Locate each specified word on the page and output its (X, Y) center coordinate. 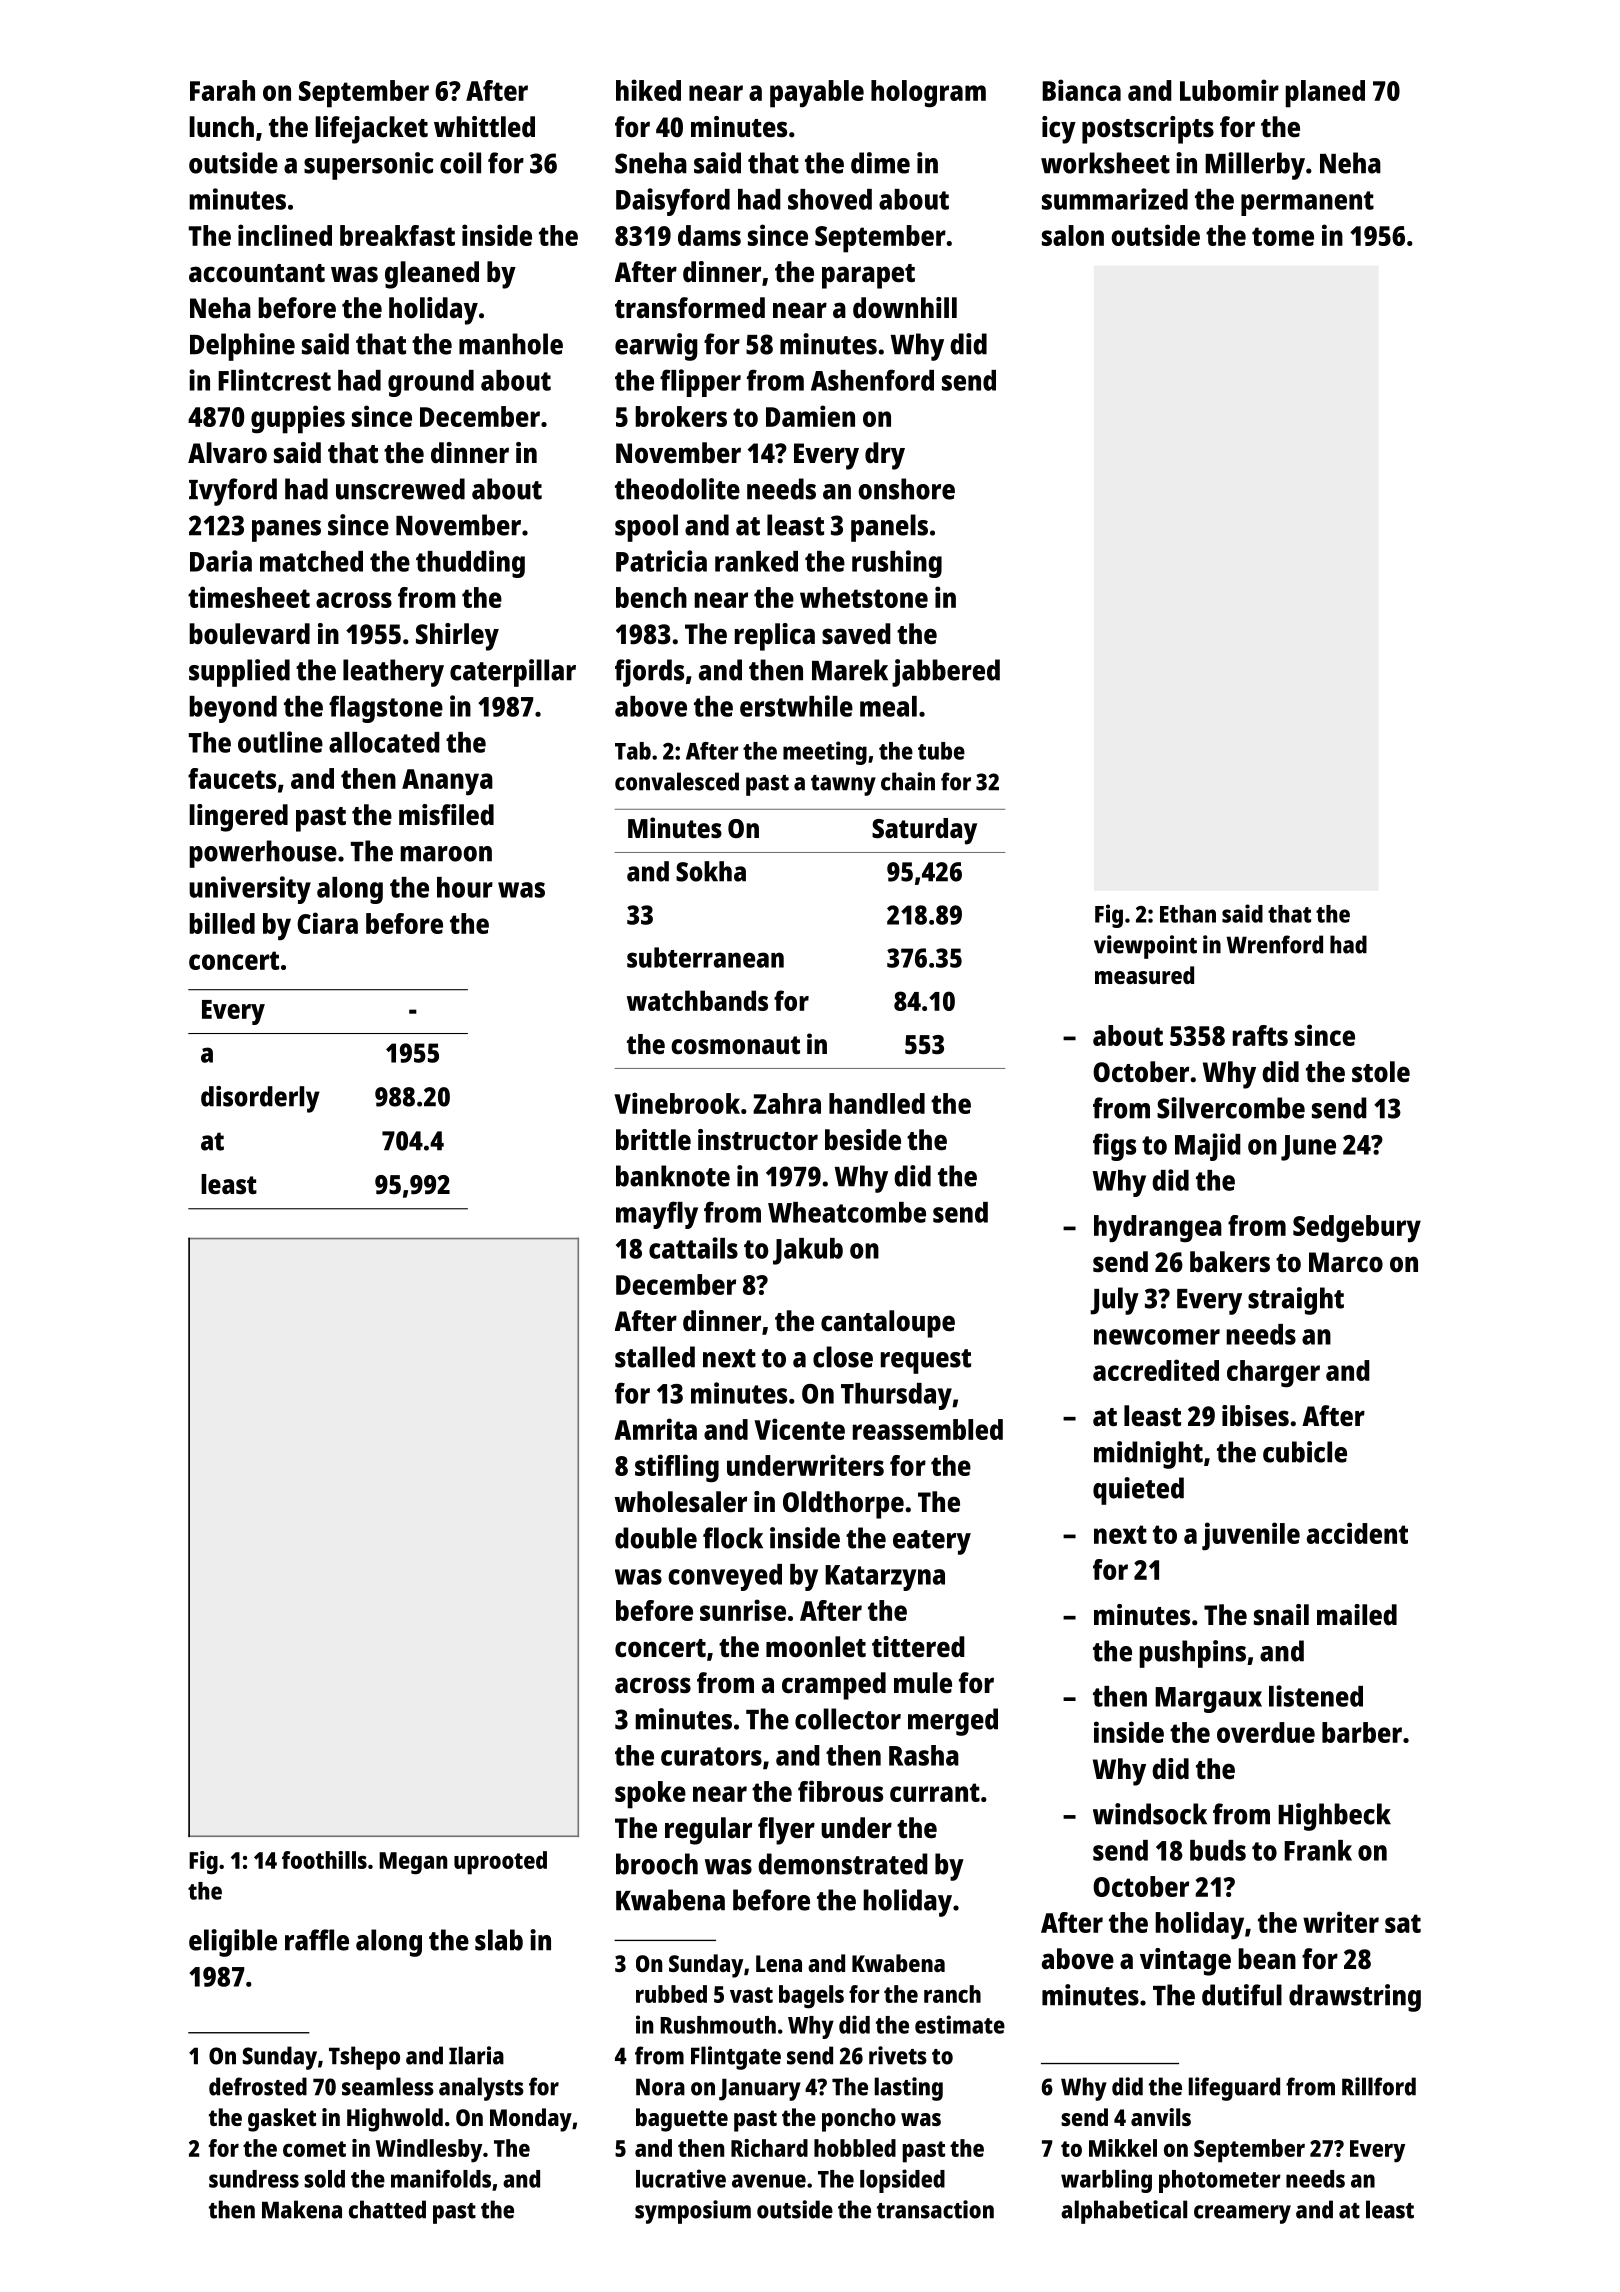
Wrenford (1275, 944)
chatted (387, 2209)
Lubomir (1229, 90)
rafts (1260, 1035)
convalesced (677, 781)
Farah (222, 90)
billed (222, 923)
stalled (655, 1357)
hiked (648, 90)
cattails (693, 1248)
